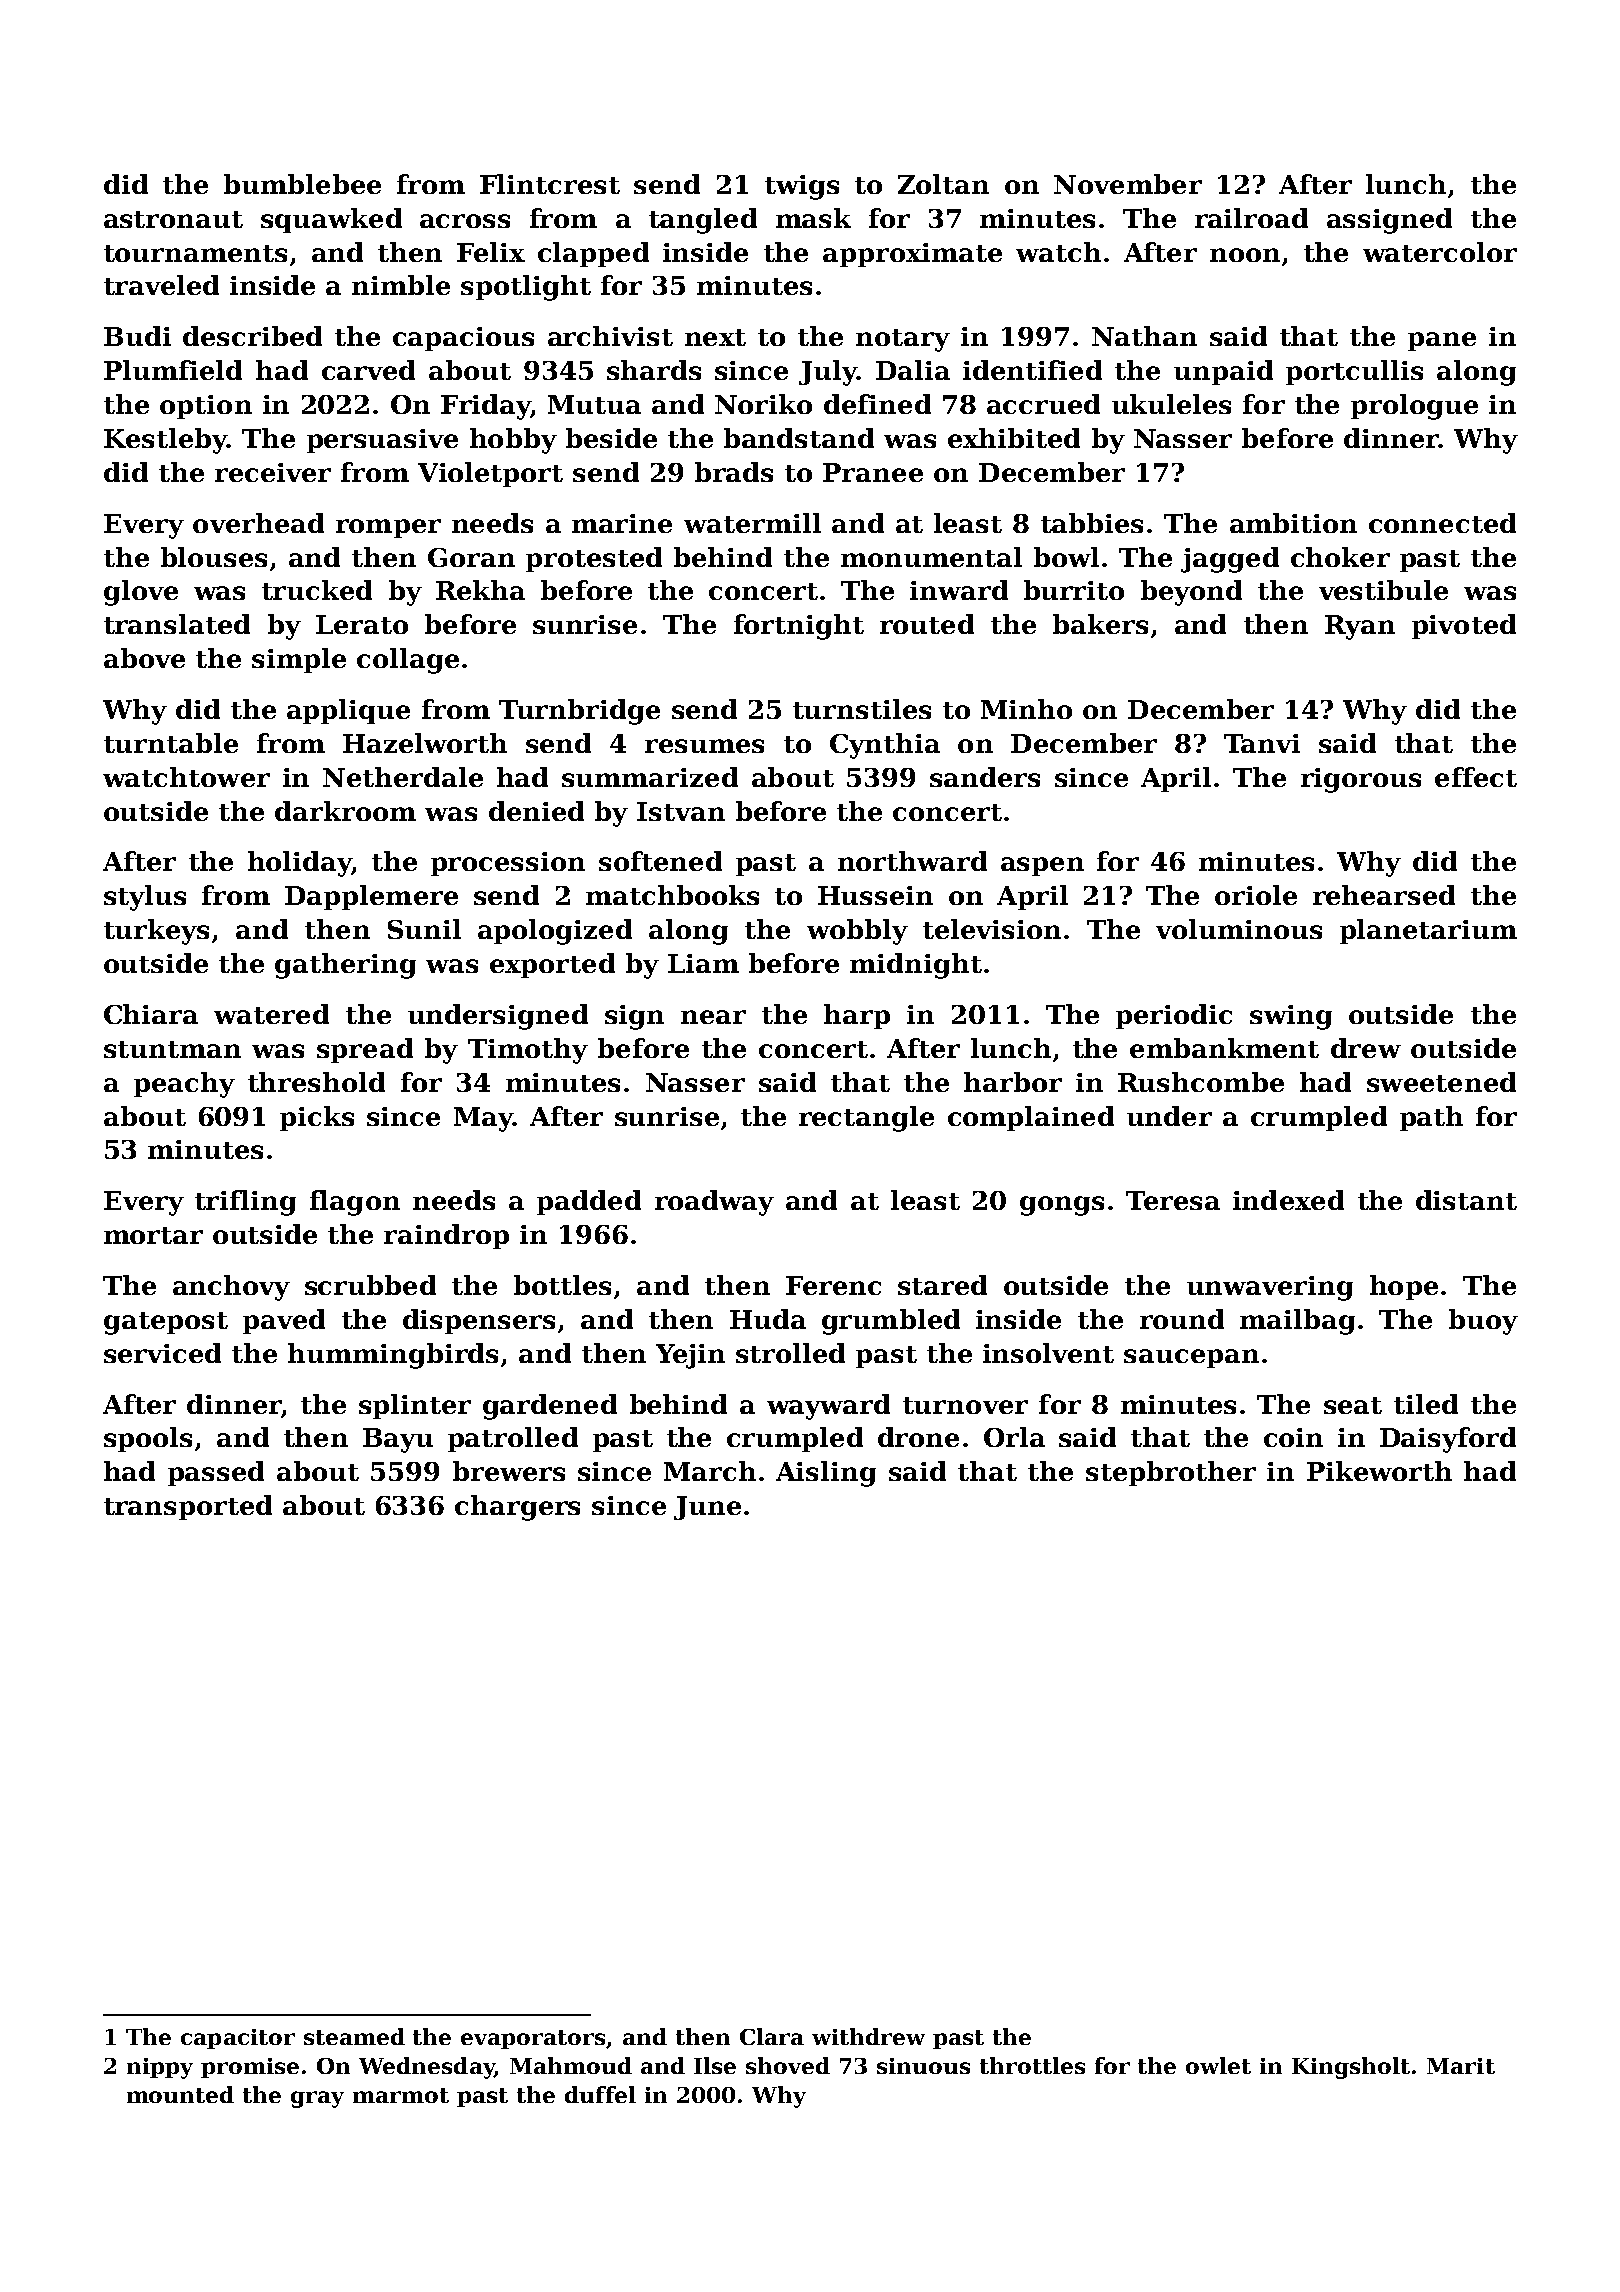 The width and height of the screenshot is (1620, 2292). What do you see at coordinates (486, 407) in the screenshot?
I see `Friday` at bounding box center [486, 407].
